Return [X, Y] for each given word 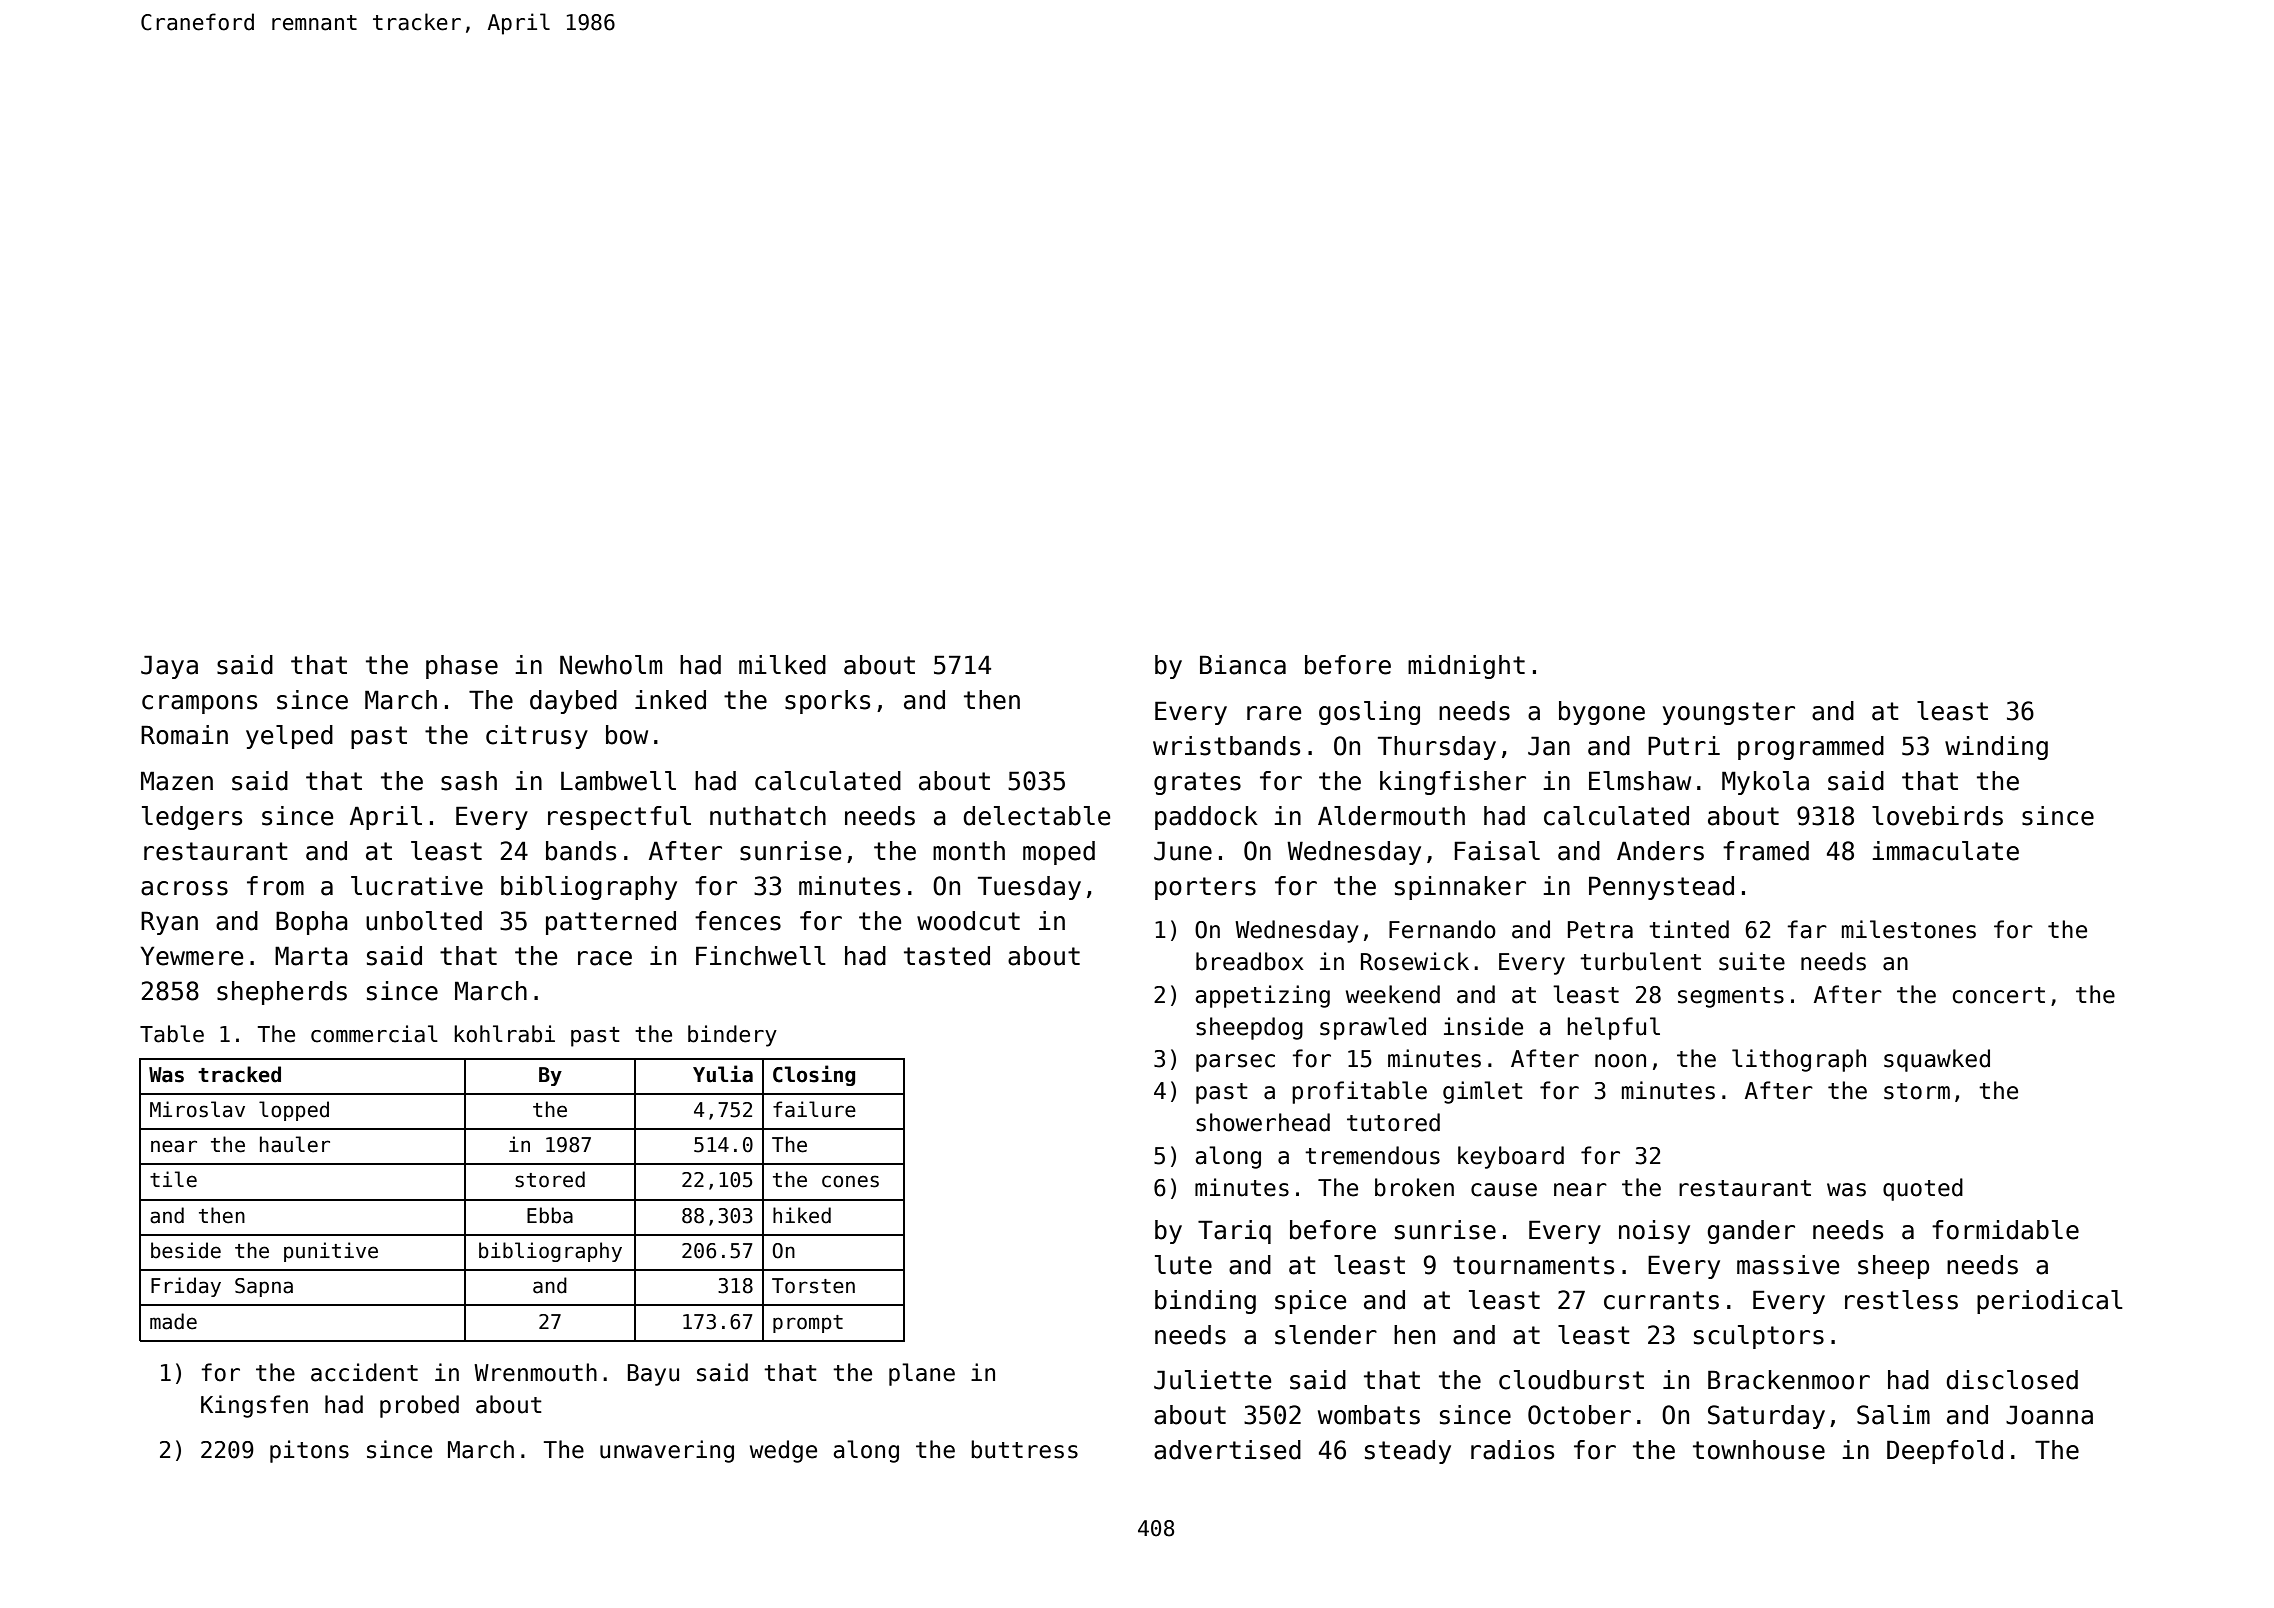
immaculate [1945, 851]
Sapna [264, 1287]
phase [462, 667]
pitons [309, 1451]
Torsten [813, 1286]
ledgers [192, 818]
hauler [295, 1144]
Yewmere [192, 956]
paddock [1206, 818]
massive [1788, 1265]
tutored [1393, 1122]
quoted [1923, 1189]
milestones [1909, 929]
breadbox [1250, 961]
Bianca [1243, 665]
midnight [1466, 667]
